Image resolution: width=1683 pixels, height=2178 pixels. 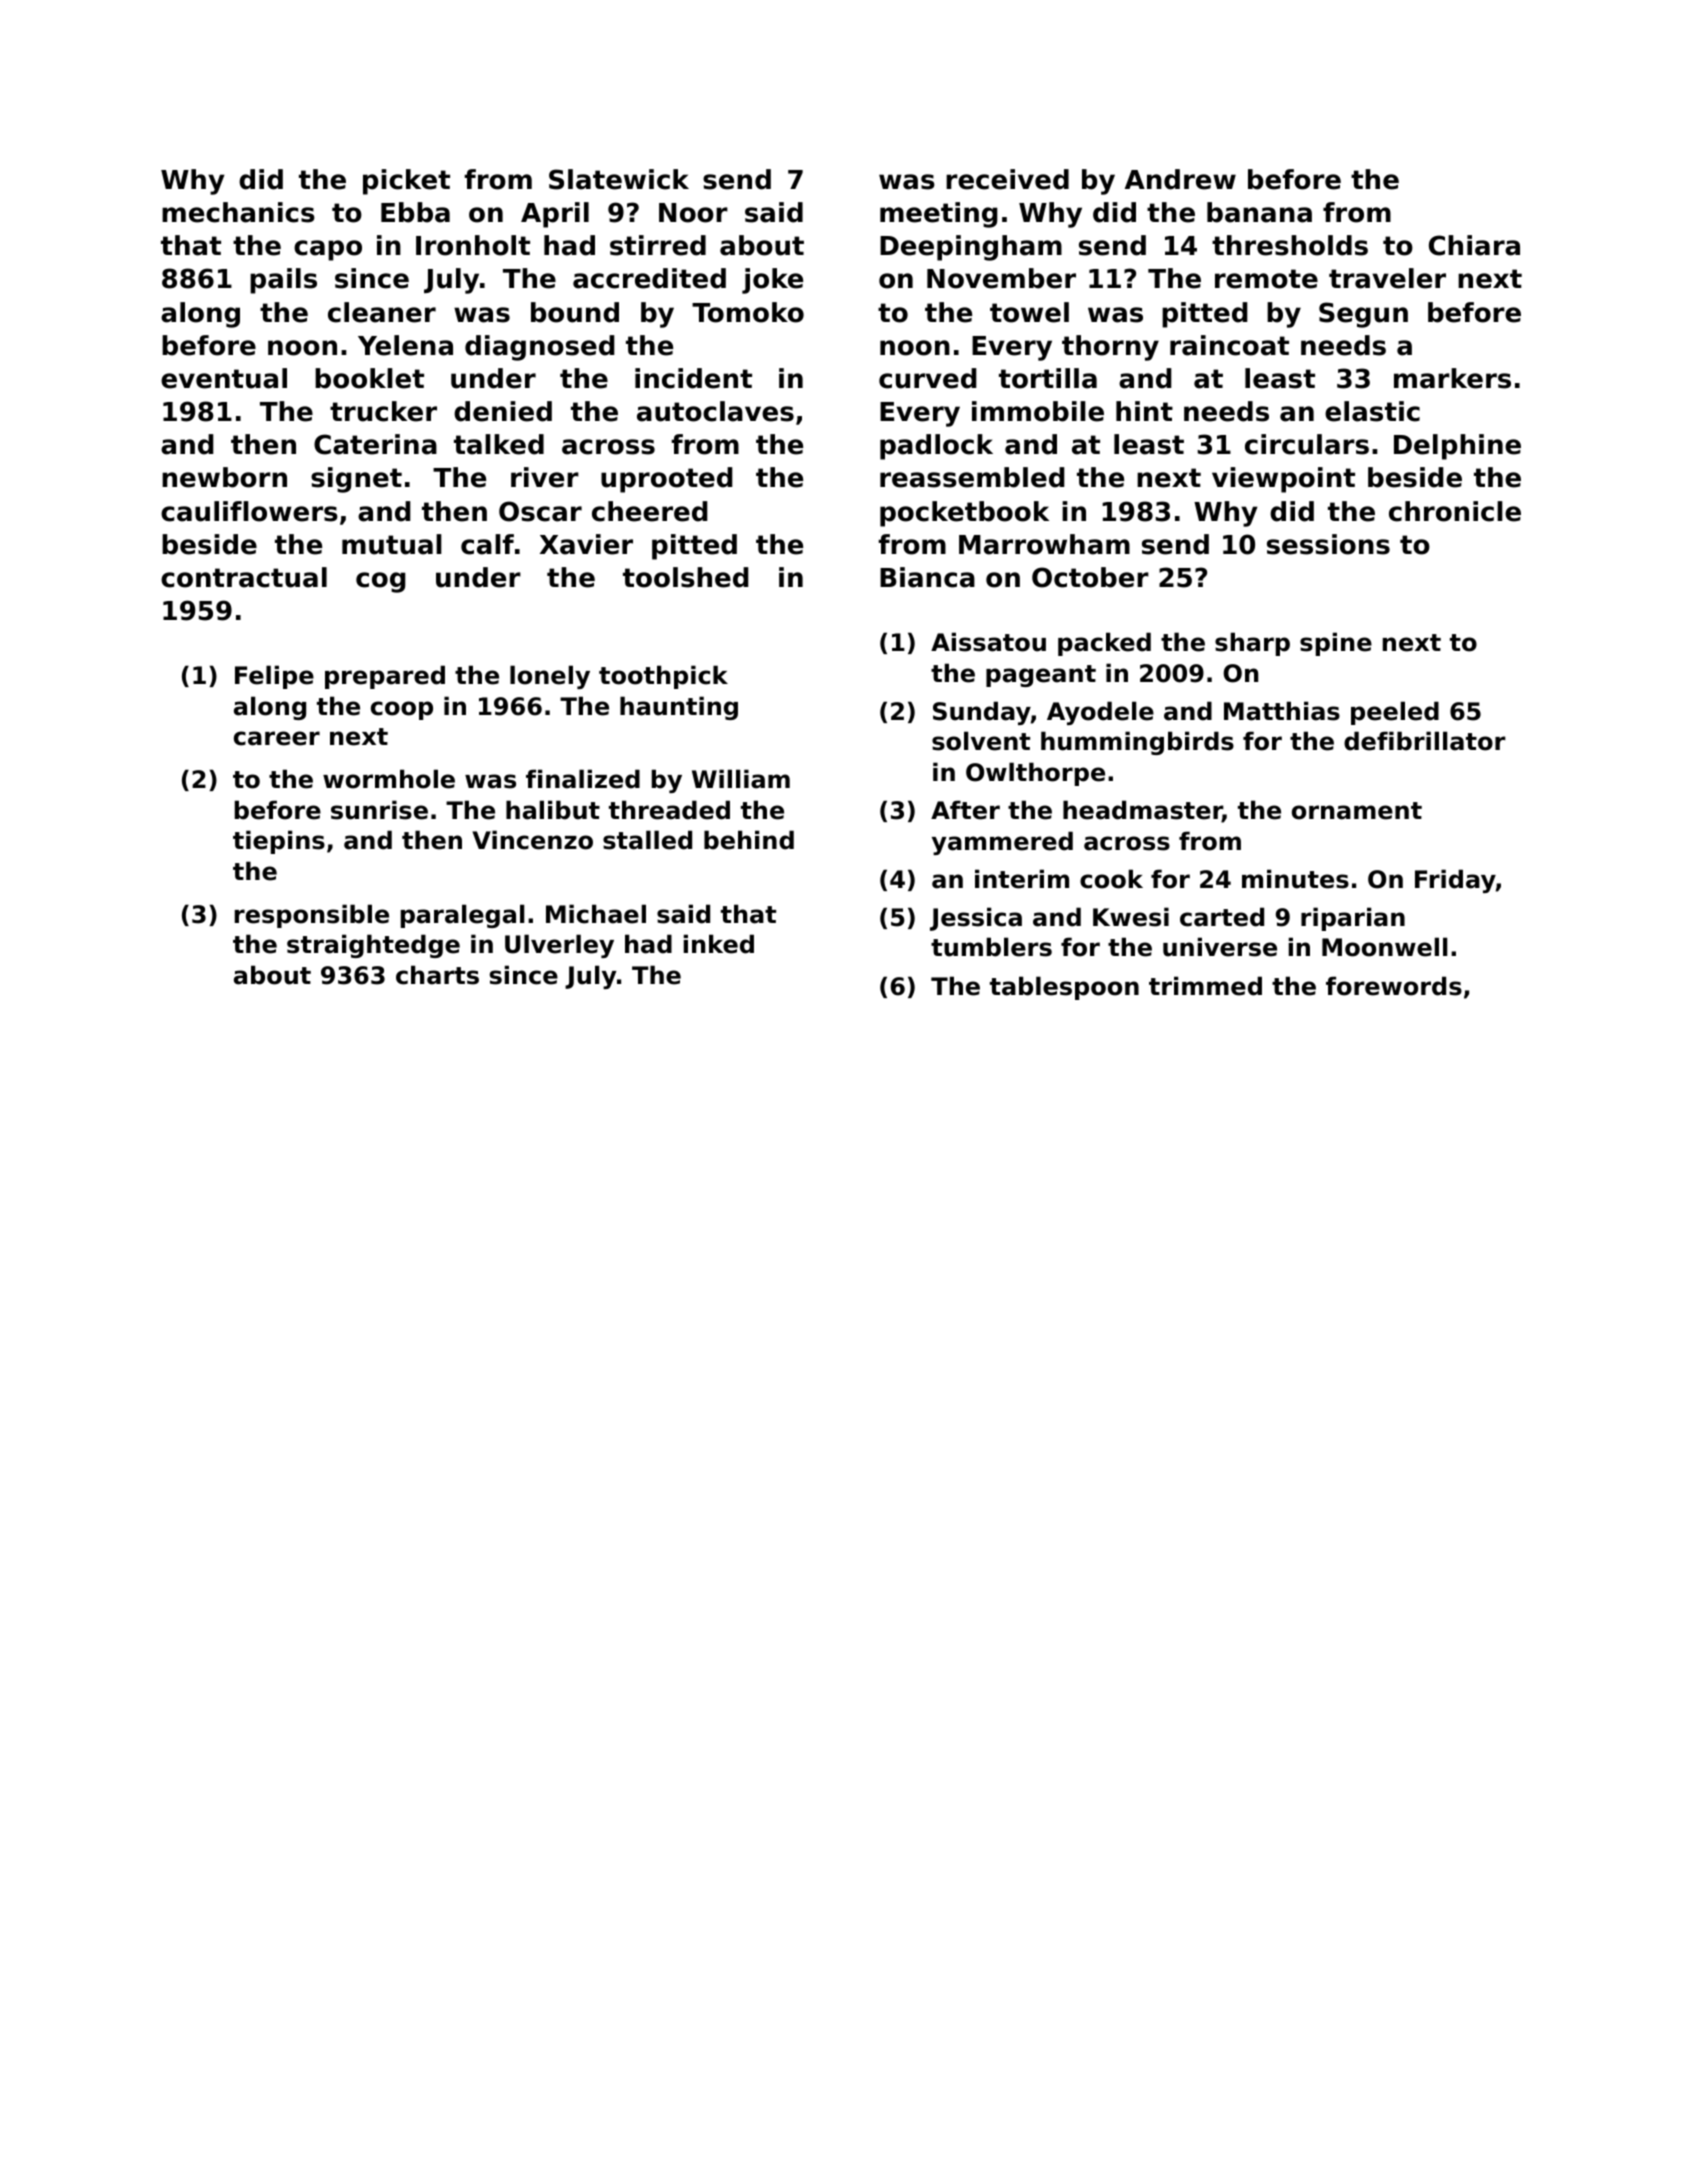 What do you see at coordinates (988, 642) in the document?
I see `Aissatou` at bounding box center [988, 642].
